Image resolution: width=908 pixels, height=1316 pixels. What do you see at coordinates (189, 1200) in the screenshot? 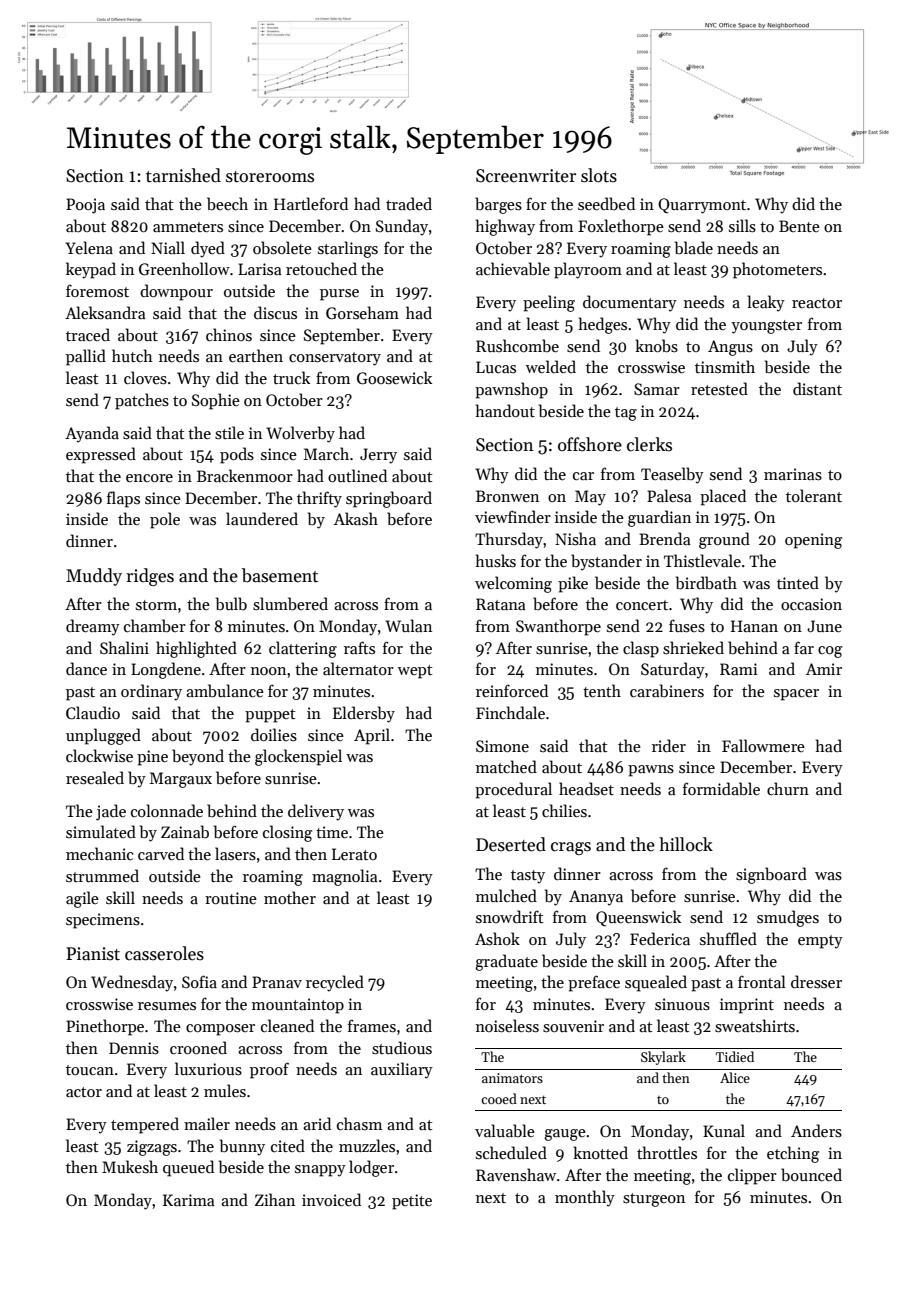
I see `Karima` at bounding box center [189, 1200].
